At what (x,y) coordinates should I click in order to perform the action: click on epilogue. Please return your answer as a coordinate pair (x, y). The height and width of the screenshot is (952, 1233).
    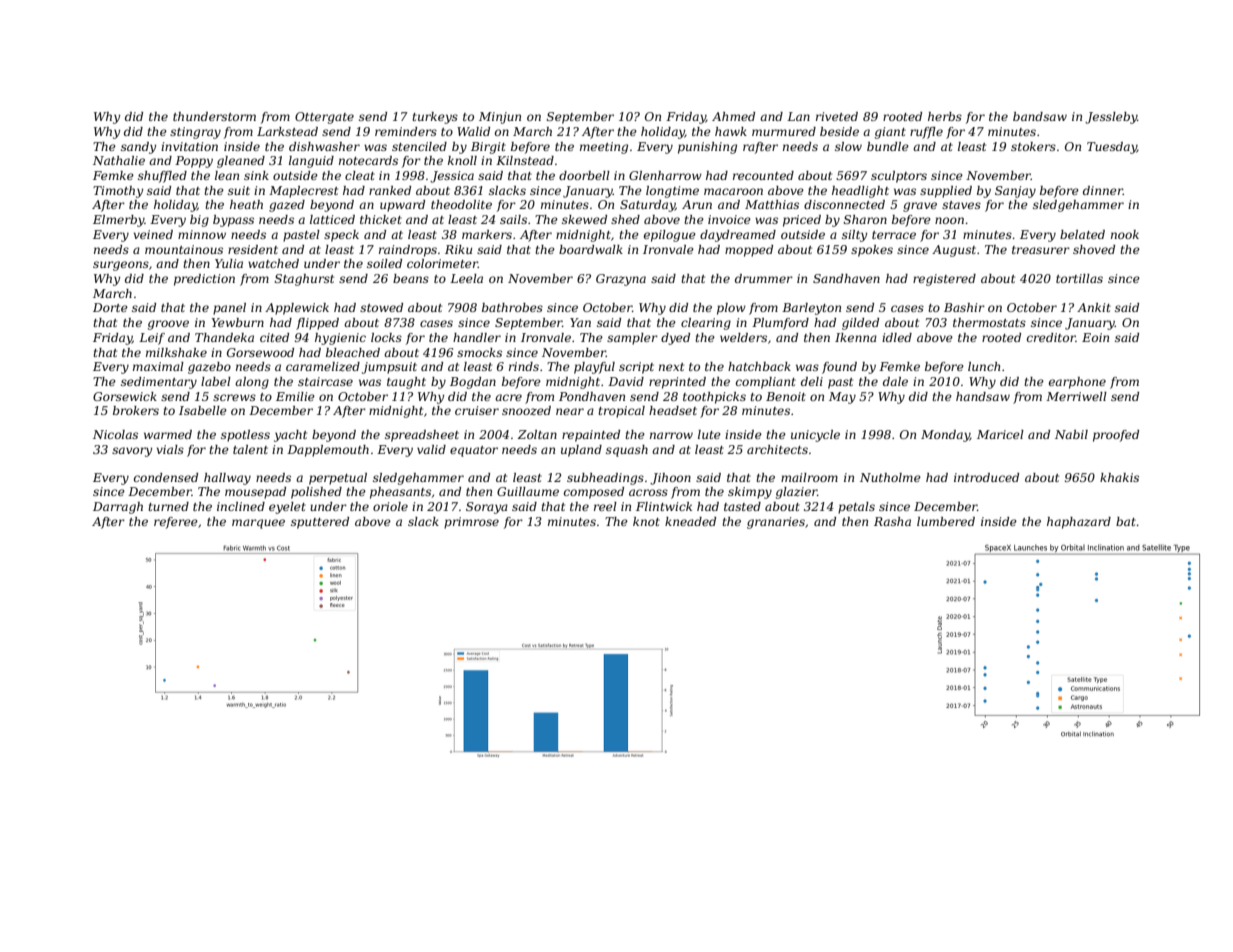
    Looking at the image, I should click on (670, 236).
